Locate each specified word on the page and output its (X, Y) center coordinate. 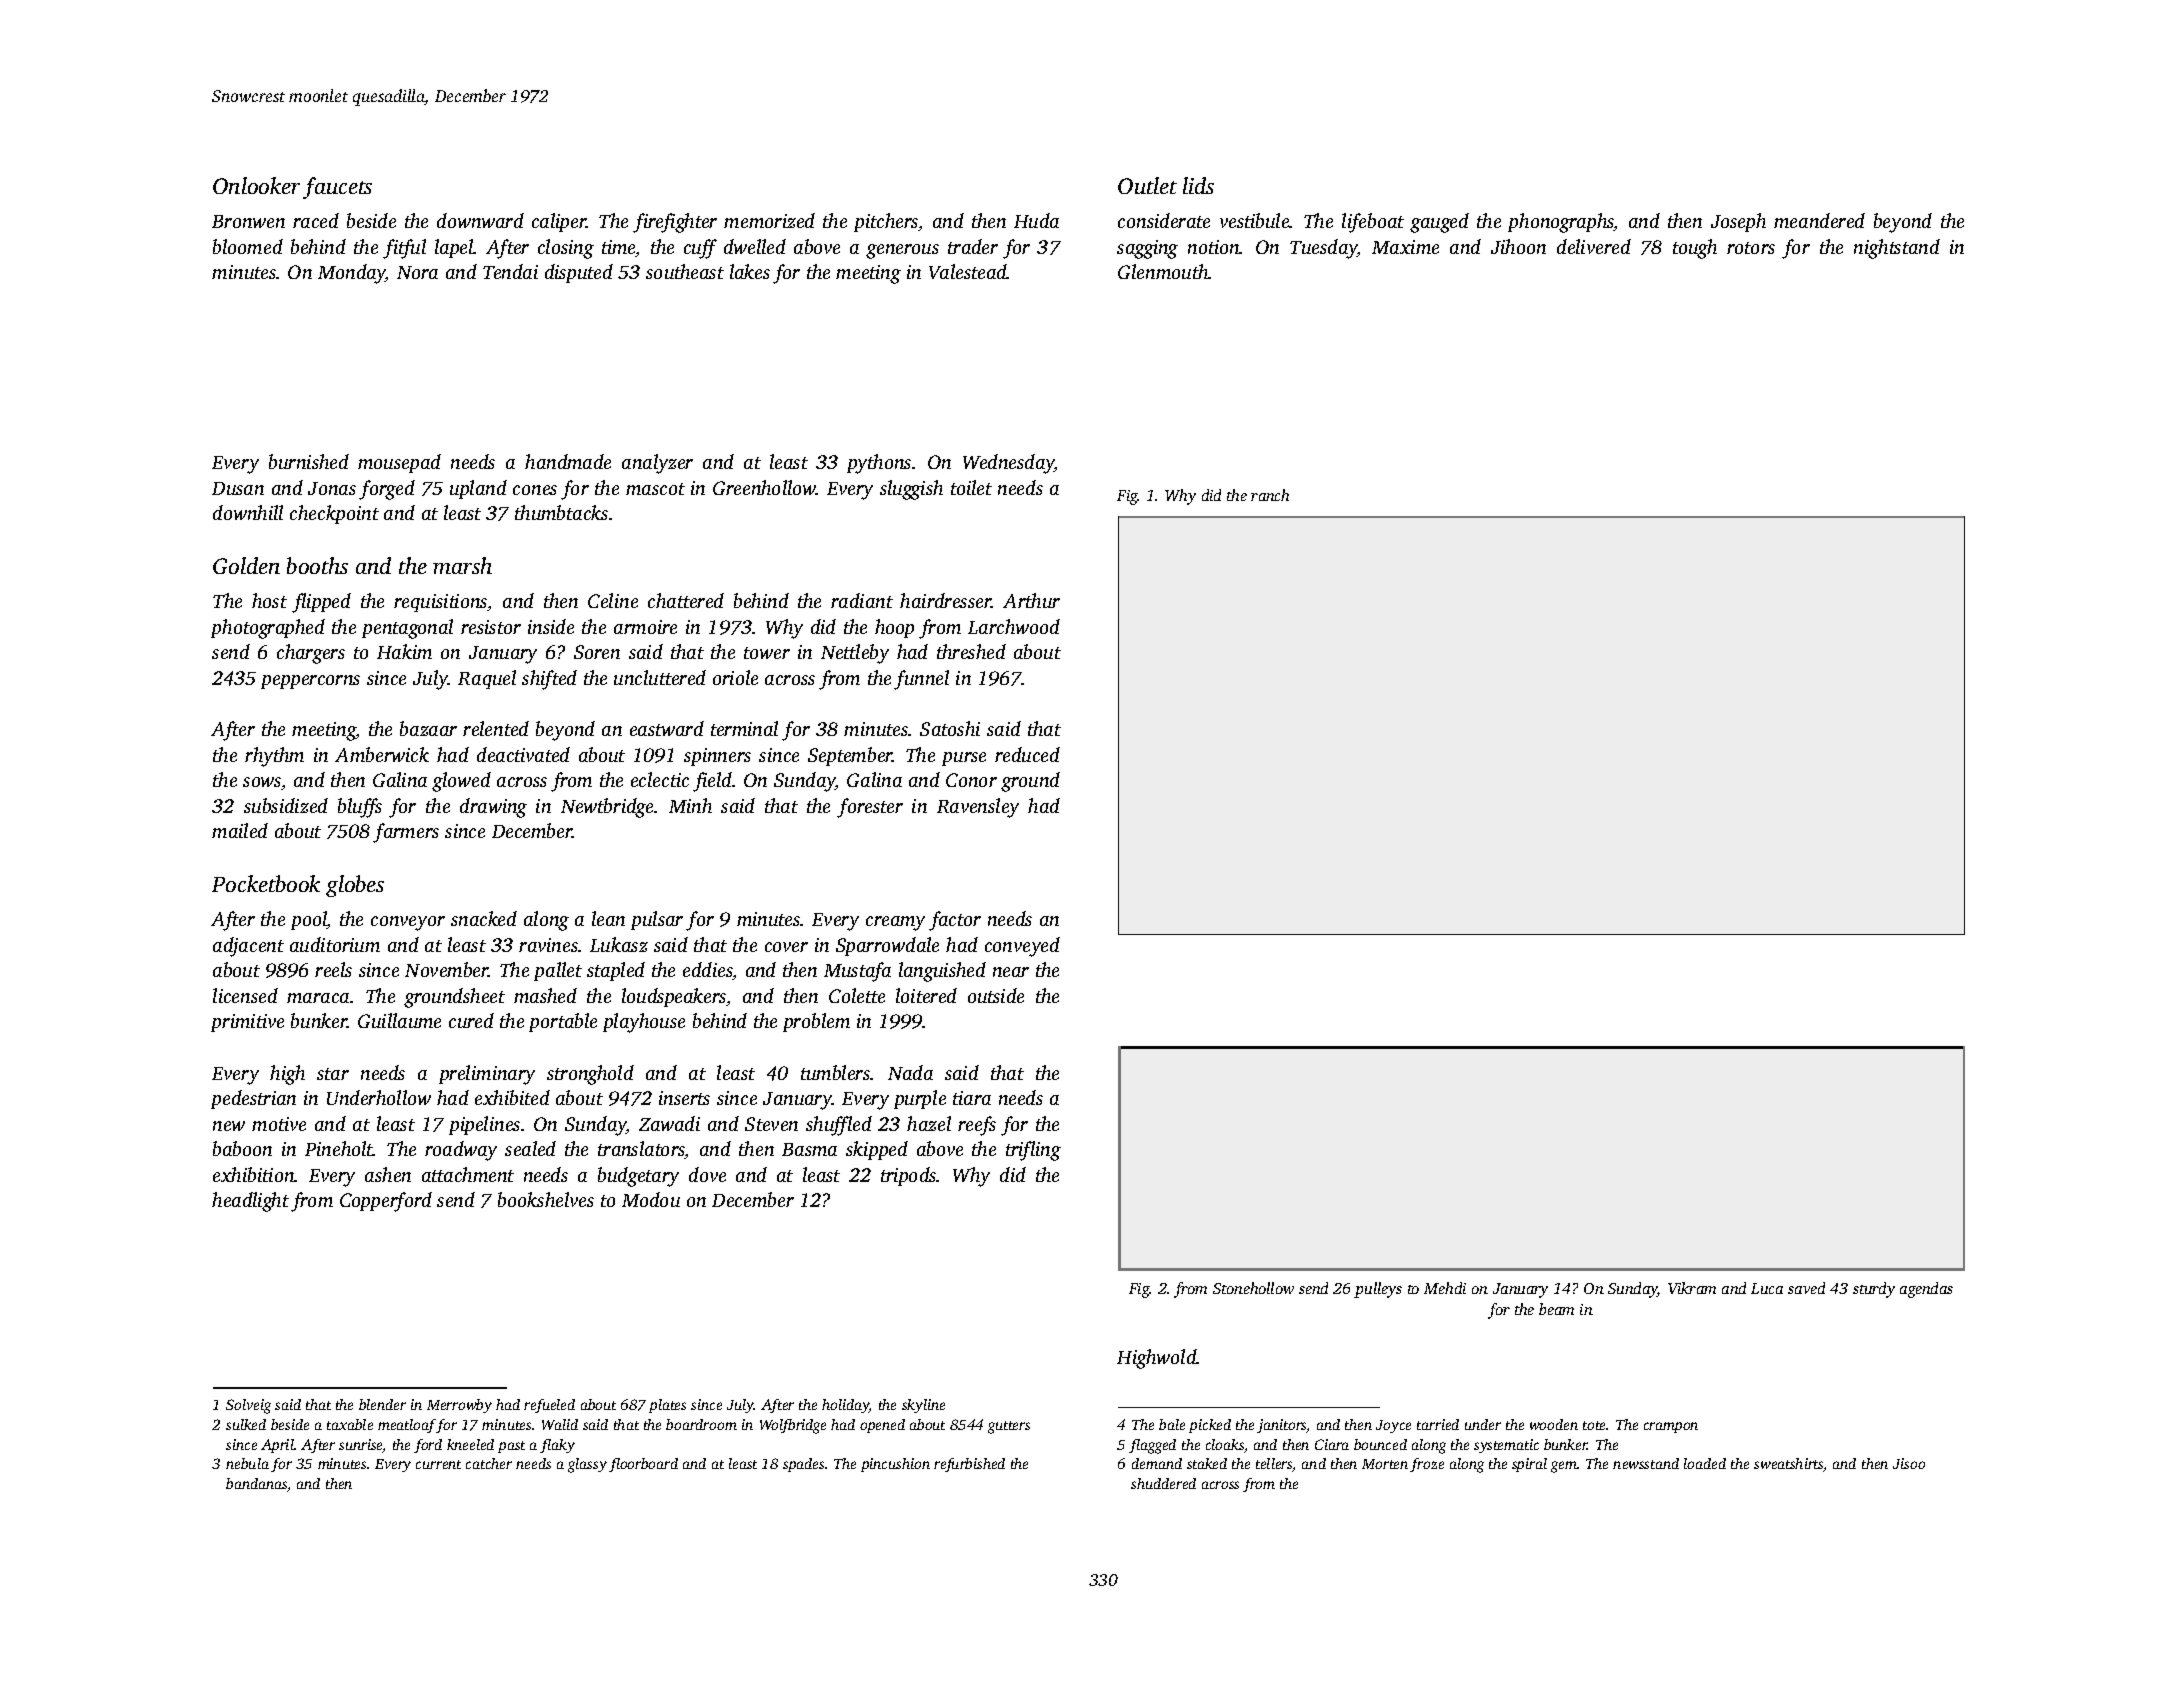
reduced (1027, 754)
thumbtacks (561, 512)
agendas (1926, 1290)
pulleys (1378, 1290)
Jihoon (1518, 246)
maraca (318, 998)
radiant (862, 600)
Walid (560, 1424)
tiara (972, 1098)
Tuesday (1324, 249)
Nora (417, 272)
